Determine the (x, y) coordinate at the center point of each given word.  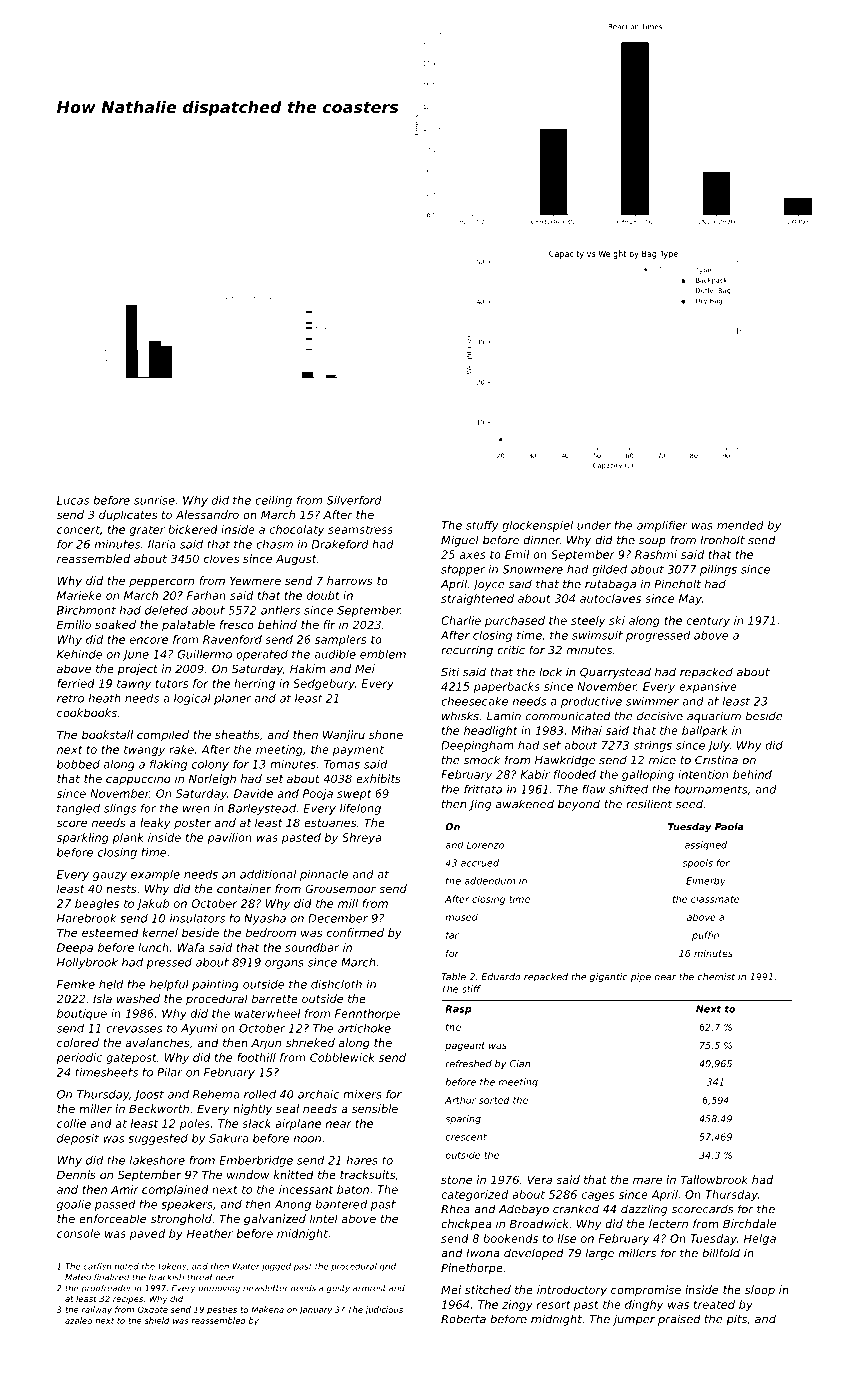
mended (740, 525)
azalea (78, 1320)
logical (192, 699)
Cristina (716, 760)
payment (358, 751)
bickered (193, 529)
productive (591, 702)
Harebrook (87, 918)
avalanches (157, 1042)
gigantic (609, 977)
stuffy (482, 526)
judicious (384, 1310)
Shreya (361, 838)
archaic (318, 1094)
